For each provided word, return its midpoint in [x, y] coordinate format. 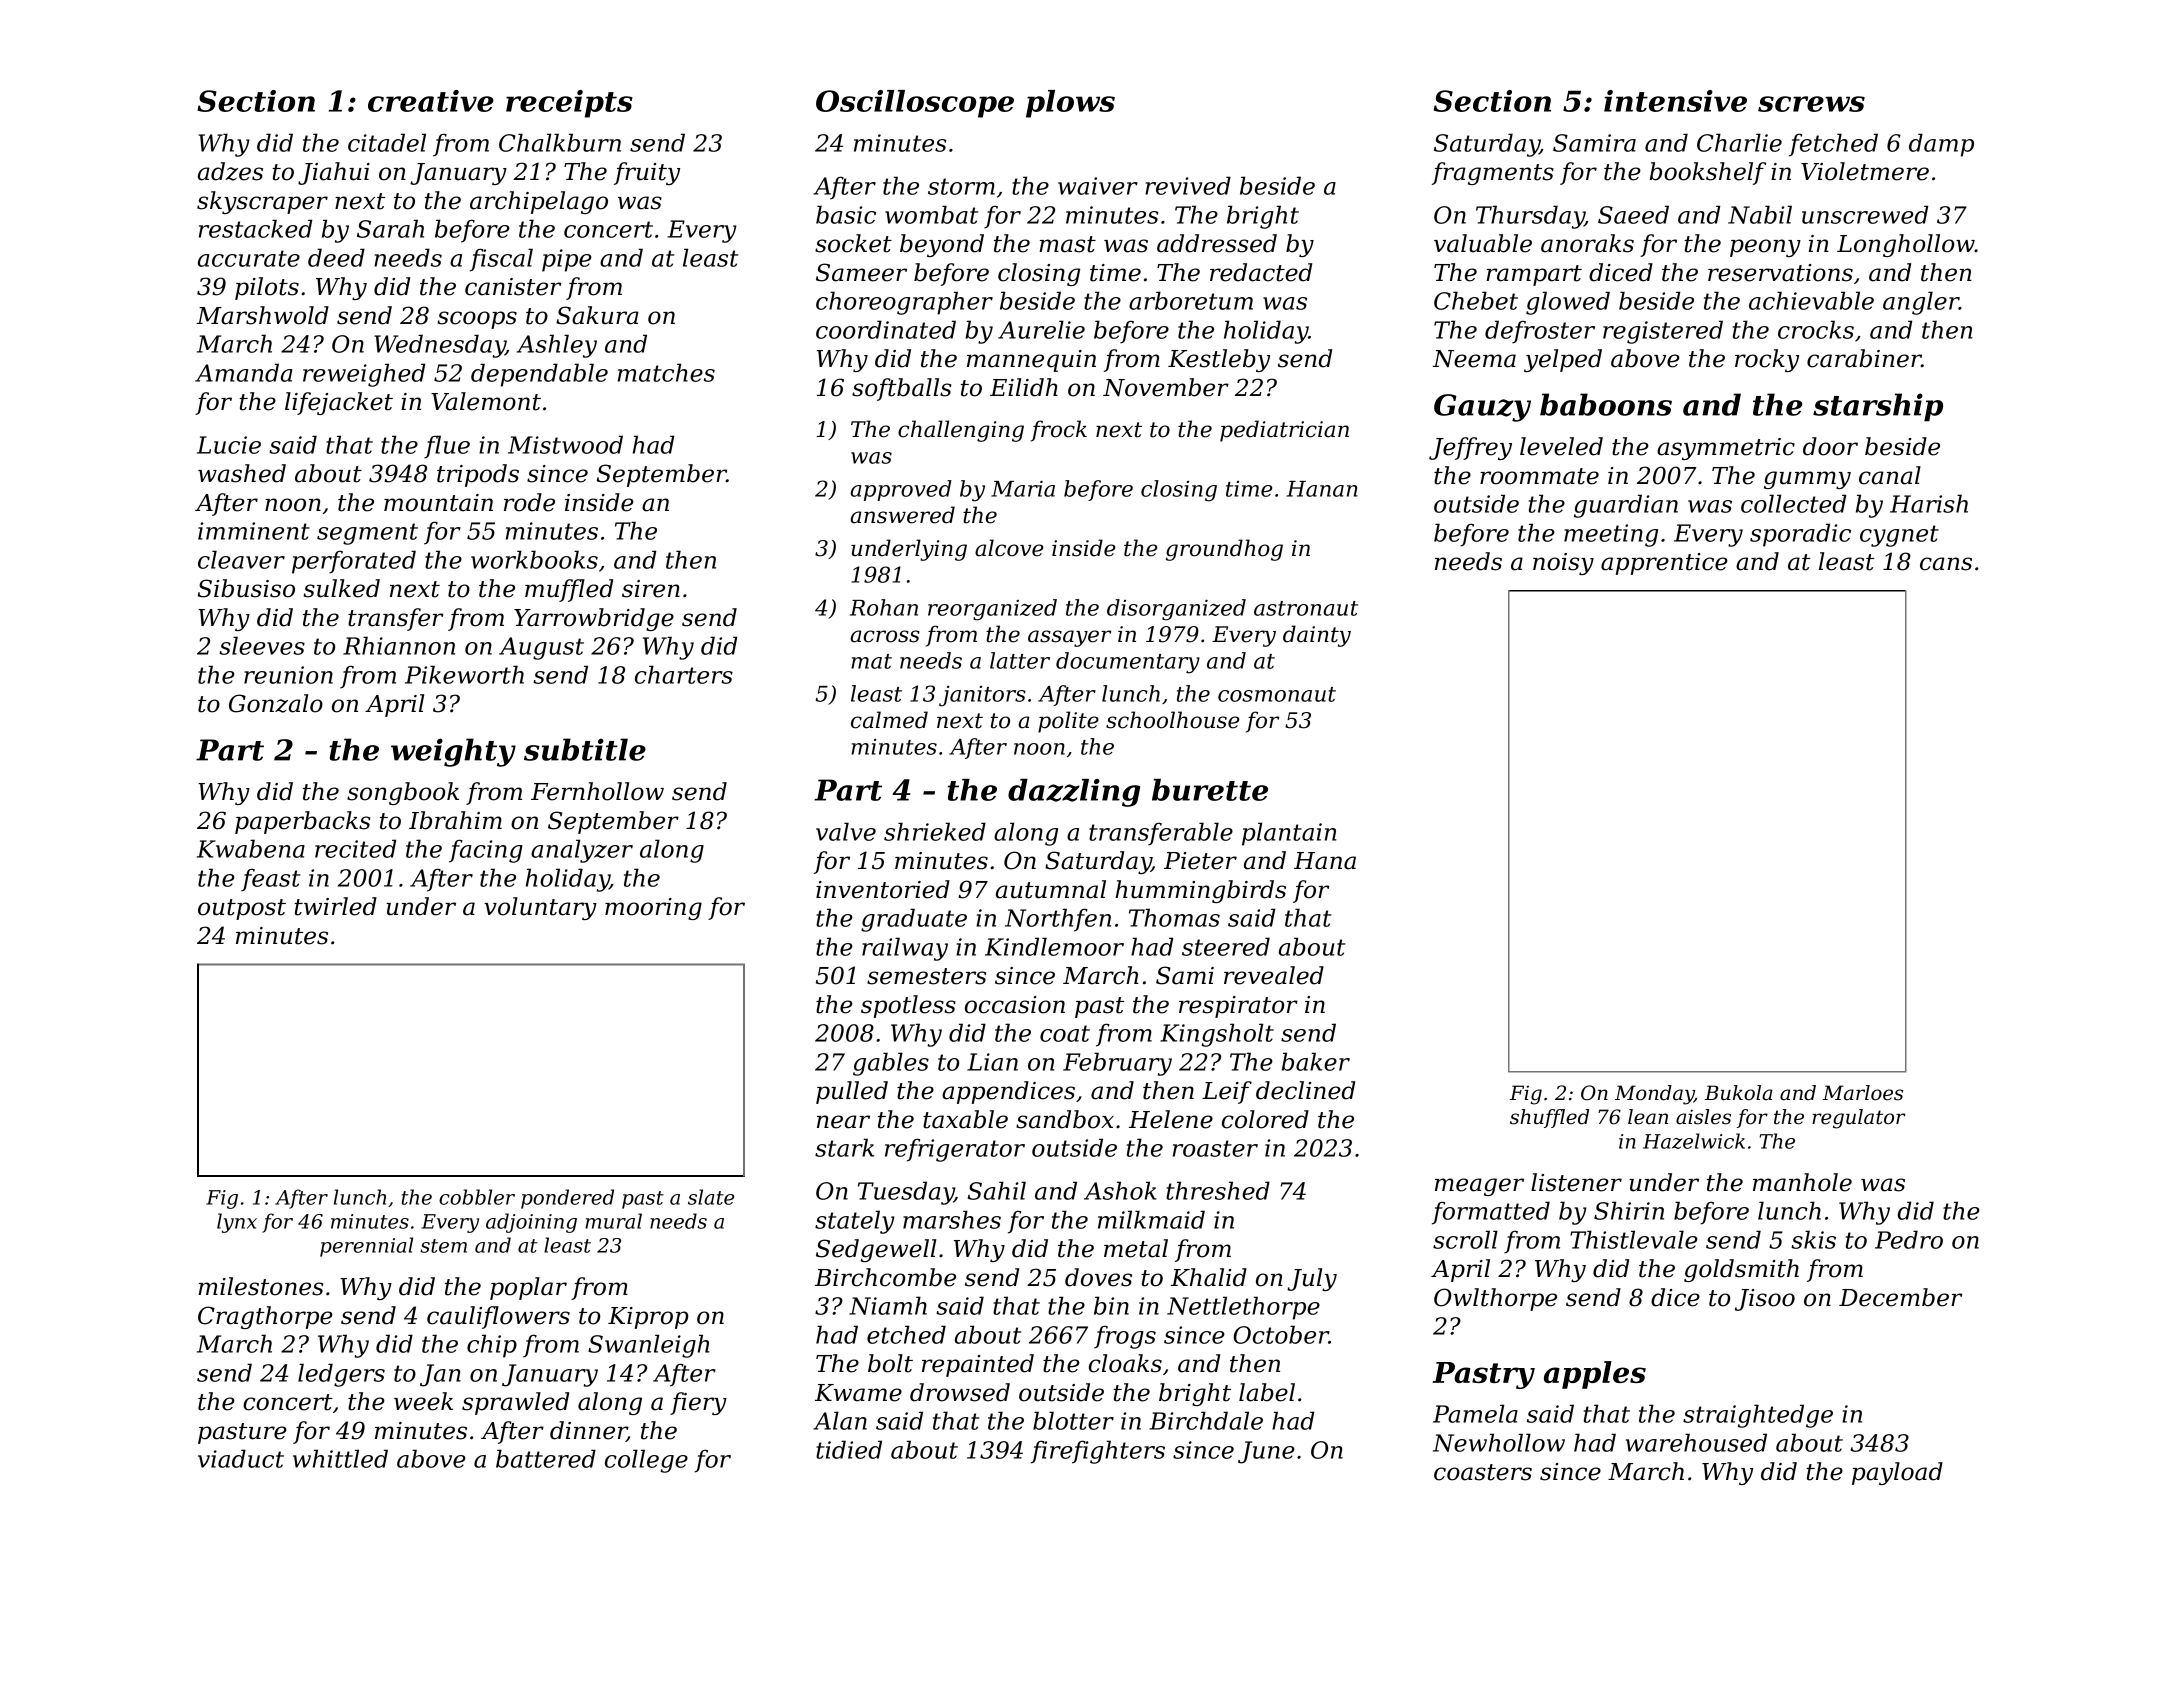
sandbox [1065, 1119]
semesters [926, 976]
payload [1897, 1473]
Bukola [1739, 1093]
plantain [1289, 834]
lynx [237, 1223]
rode [529, 502]
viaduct [241, 1458]
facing [486, 851]
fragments [1493, 173]
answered [902, 515]
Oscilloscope [915, 104]
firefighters [1098, 1452]
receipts [569, 104]
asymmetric [1726, 449]
